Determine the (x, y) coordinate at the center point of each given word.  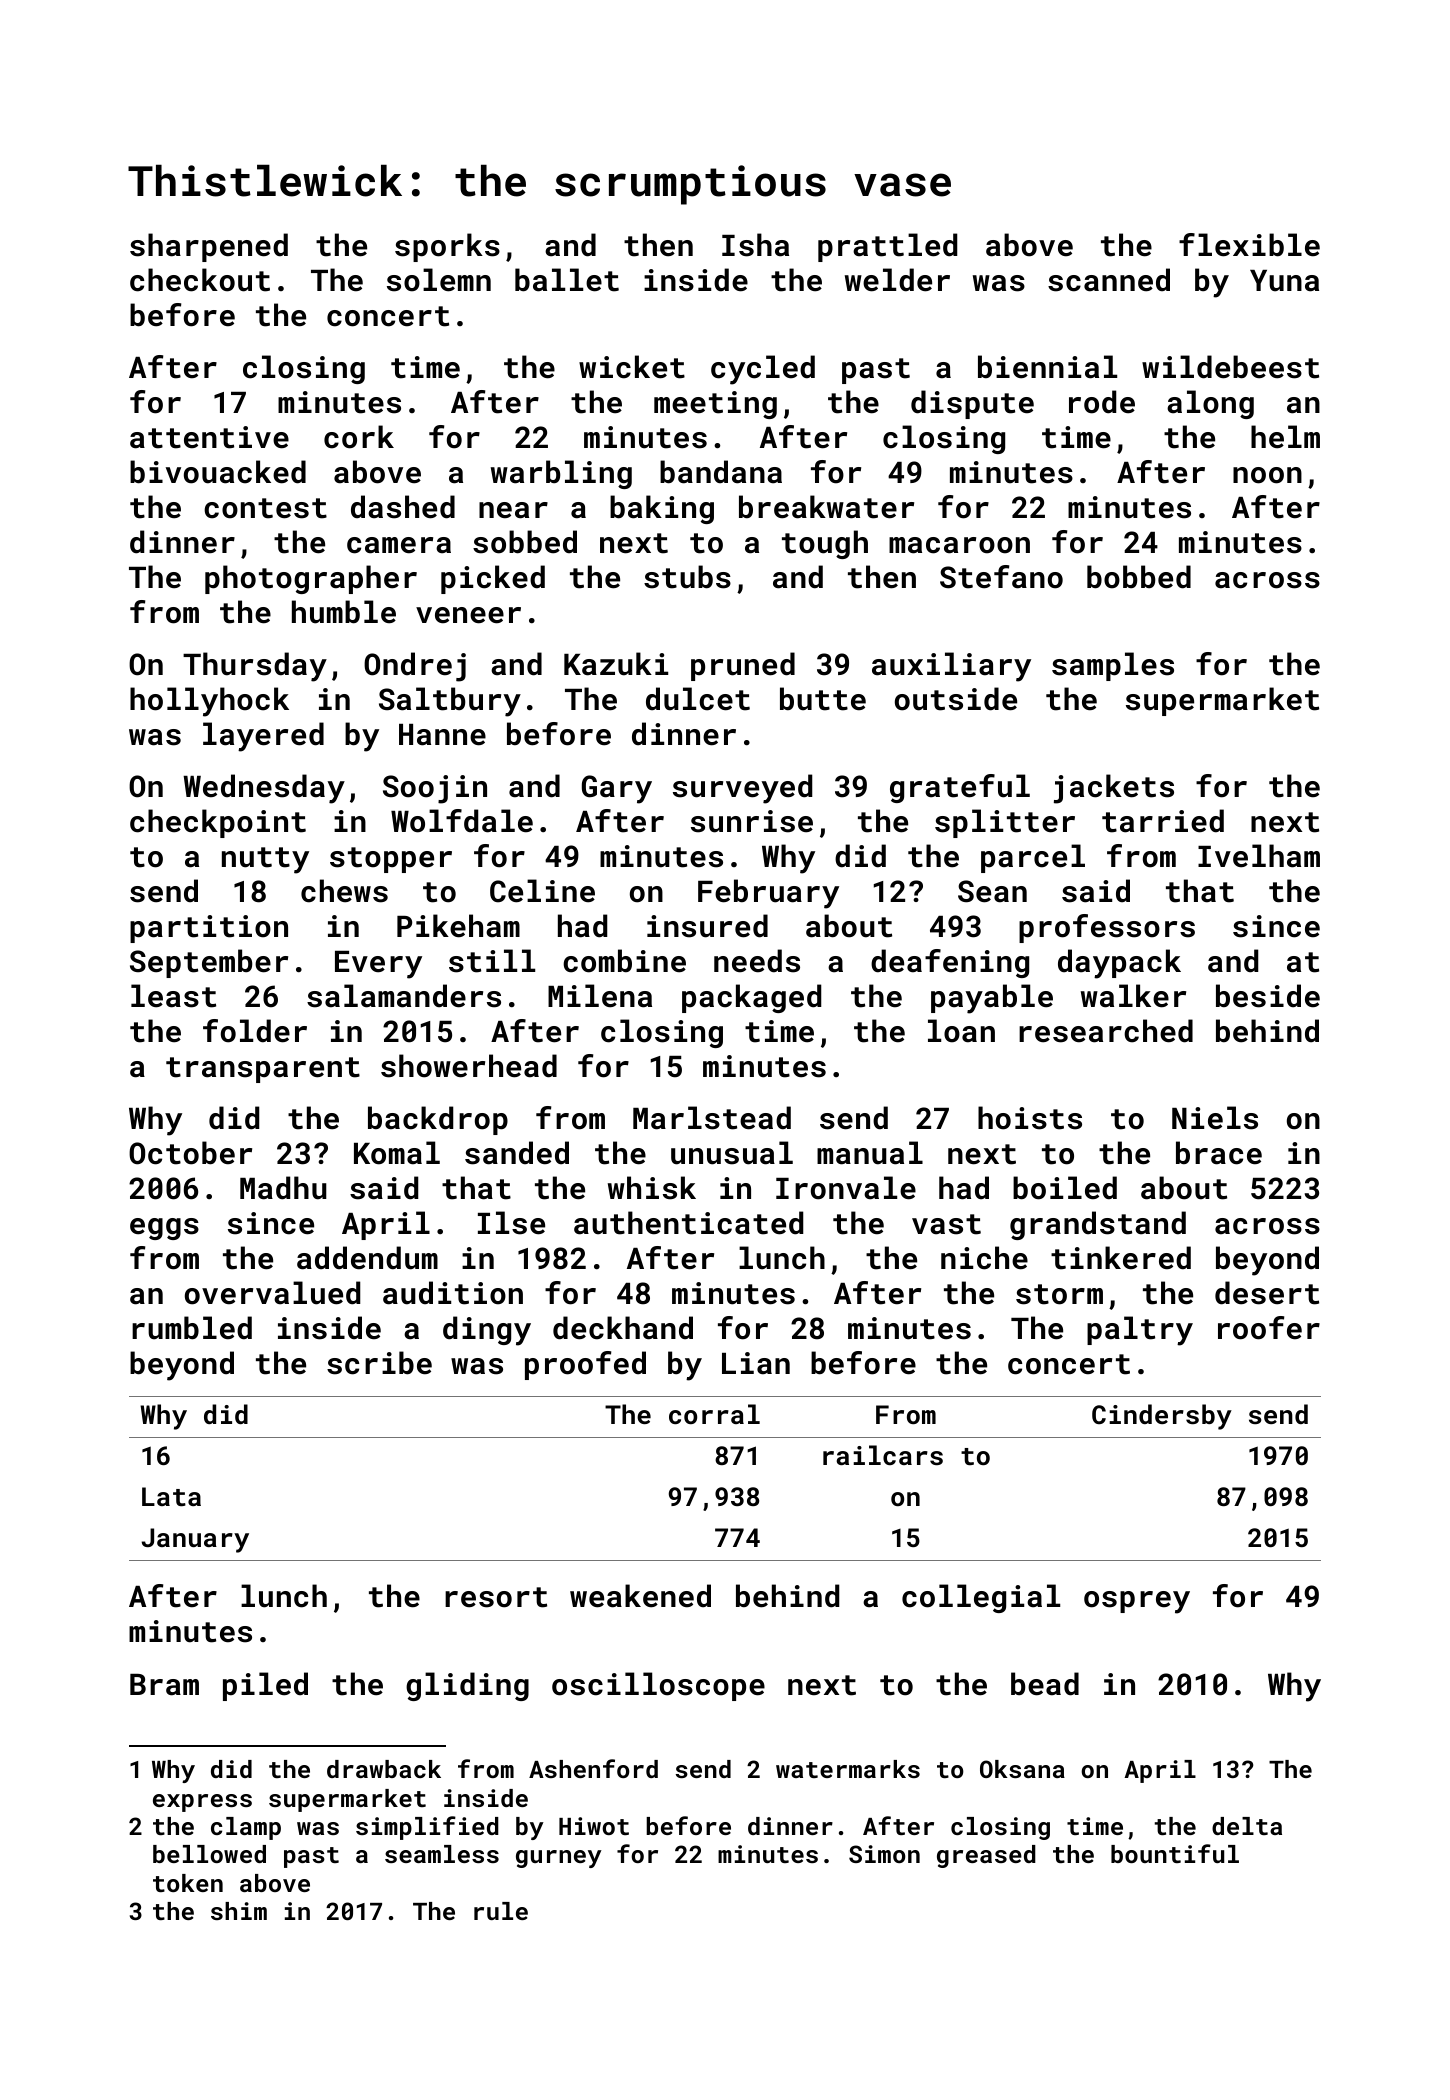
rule (501, 1911)
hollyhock (209, 702)
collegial (981, 1598)
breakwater (826, 507)
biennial (1047, 367)
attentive (209, 437)
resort (496, 1597)
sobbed (525, 542)
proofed (585, 1365)
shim (239, 1911)
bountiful (1175, 1853)
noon (1267, 475)
